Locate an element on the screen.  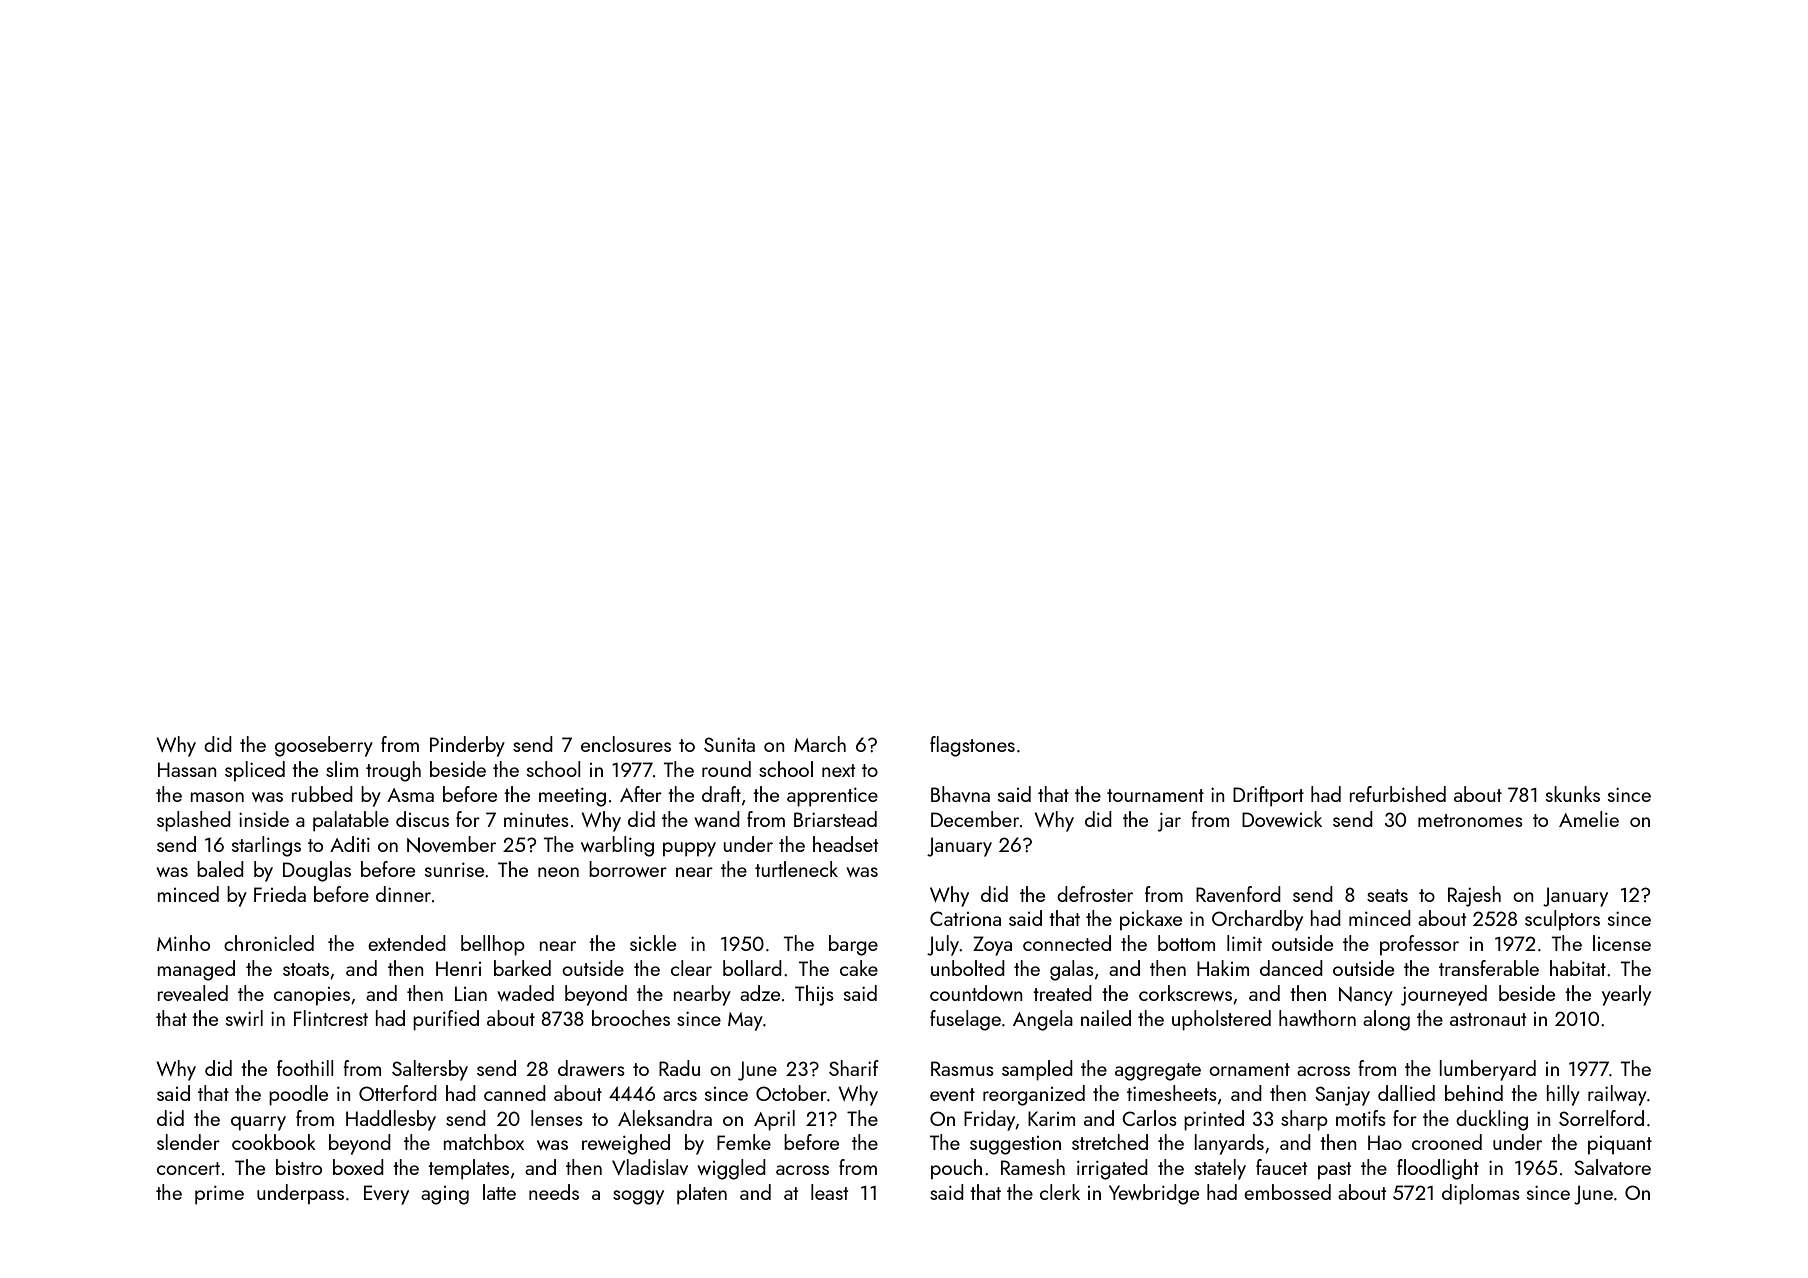
wand is located at coordinates (717, 819).
